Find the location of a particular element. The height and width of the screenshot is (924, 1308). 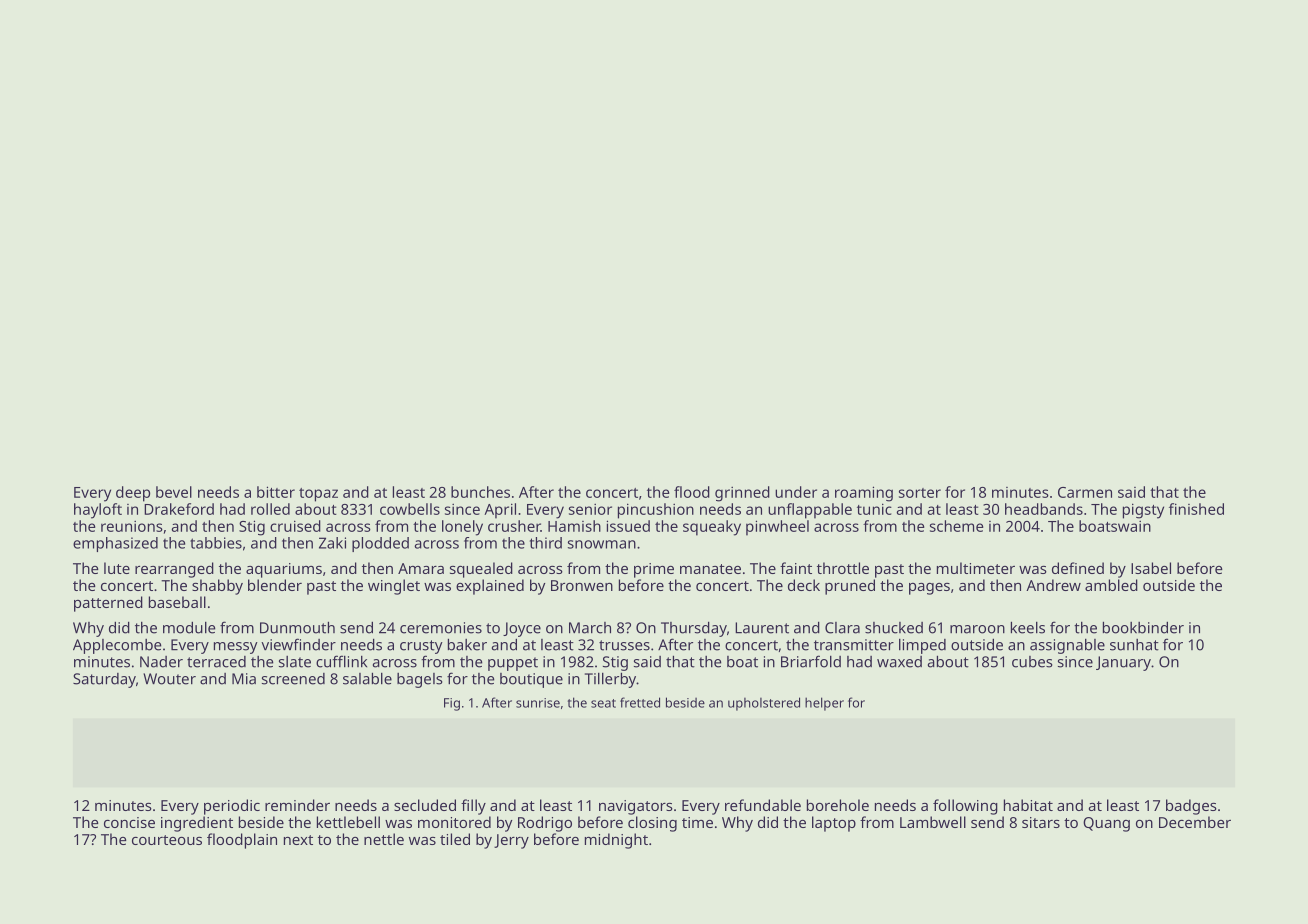

secluded is located at coordinates (425, 805).
